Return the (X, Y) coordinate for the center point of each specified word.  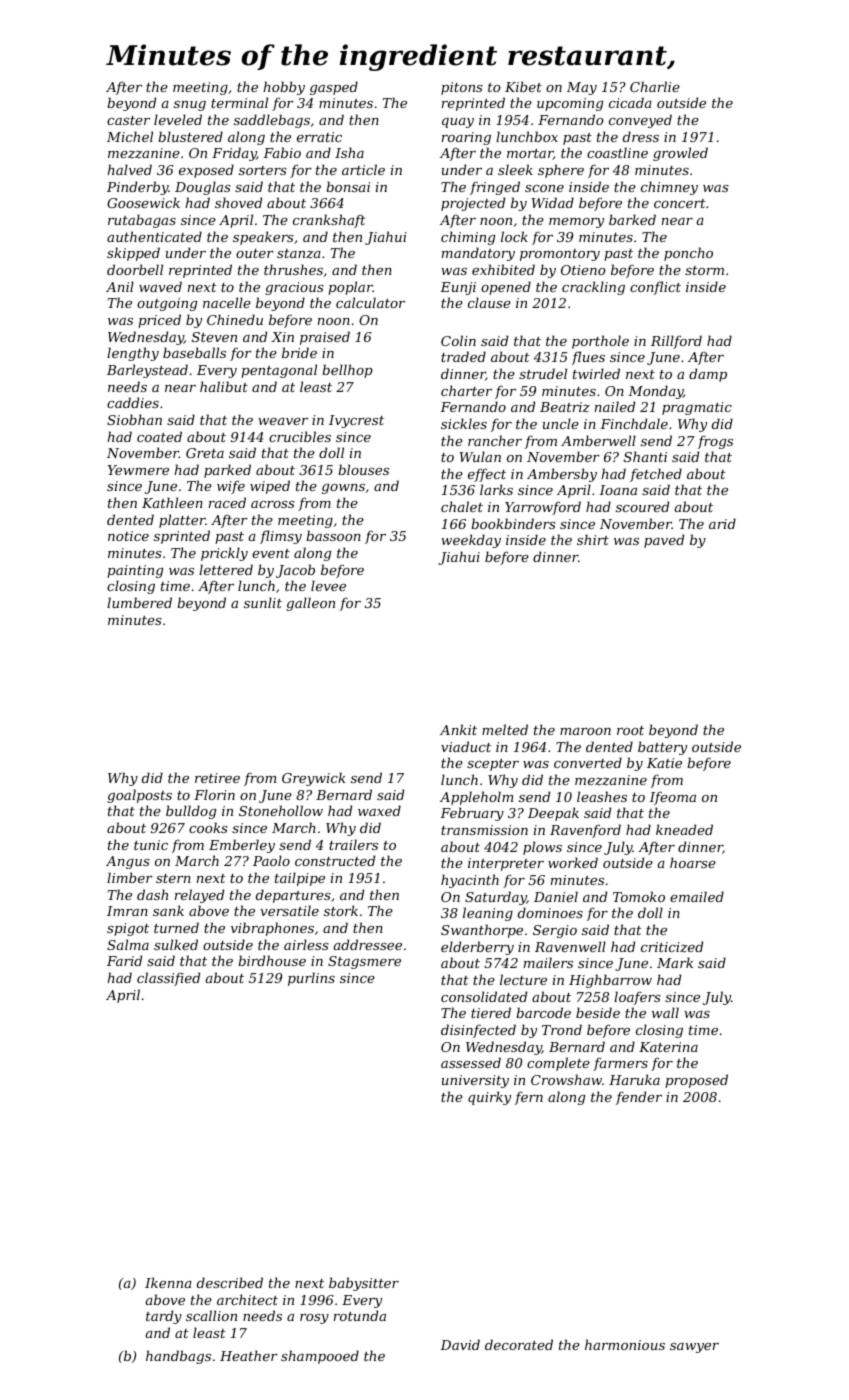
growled (680, 154)
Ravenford (585, 831)
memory (576, 223)
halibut (224, 386)
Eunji (458, 288)
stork (341, 910)
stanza (299, 254)
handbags (178, 1357)
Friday (234, 154)
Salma (128, 944)
